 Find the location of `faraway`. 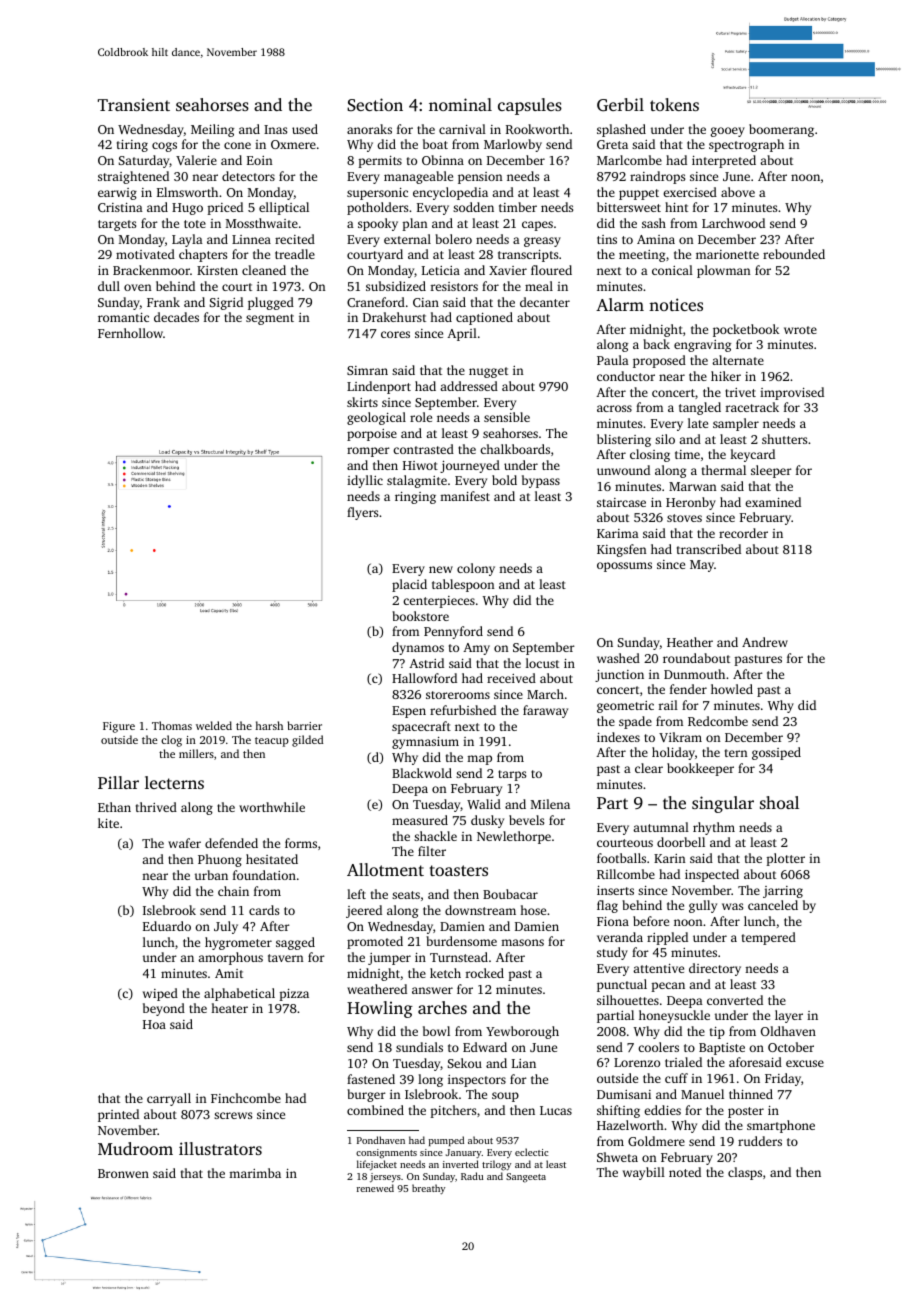

faraway is located at coordinates (545, 711).
